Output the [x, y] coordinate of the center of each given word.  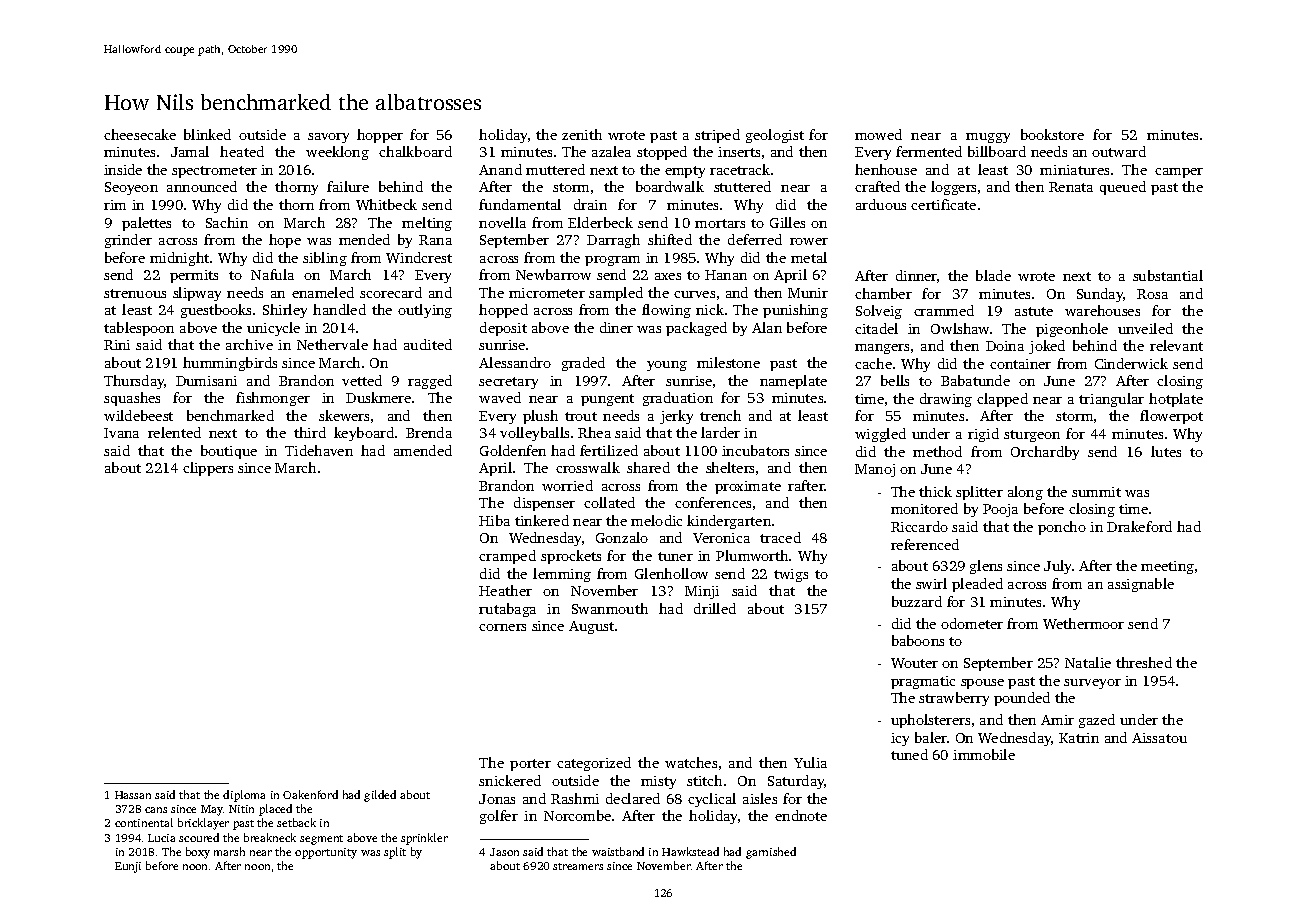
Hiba [494, 520]
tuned [909, 754]
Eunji [128, 867]
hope [285, 241]
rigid [983, 435]
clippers [208, 469]
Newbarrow [553, 274]
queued [1123, 188]
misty [658, 782]
